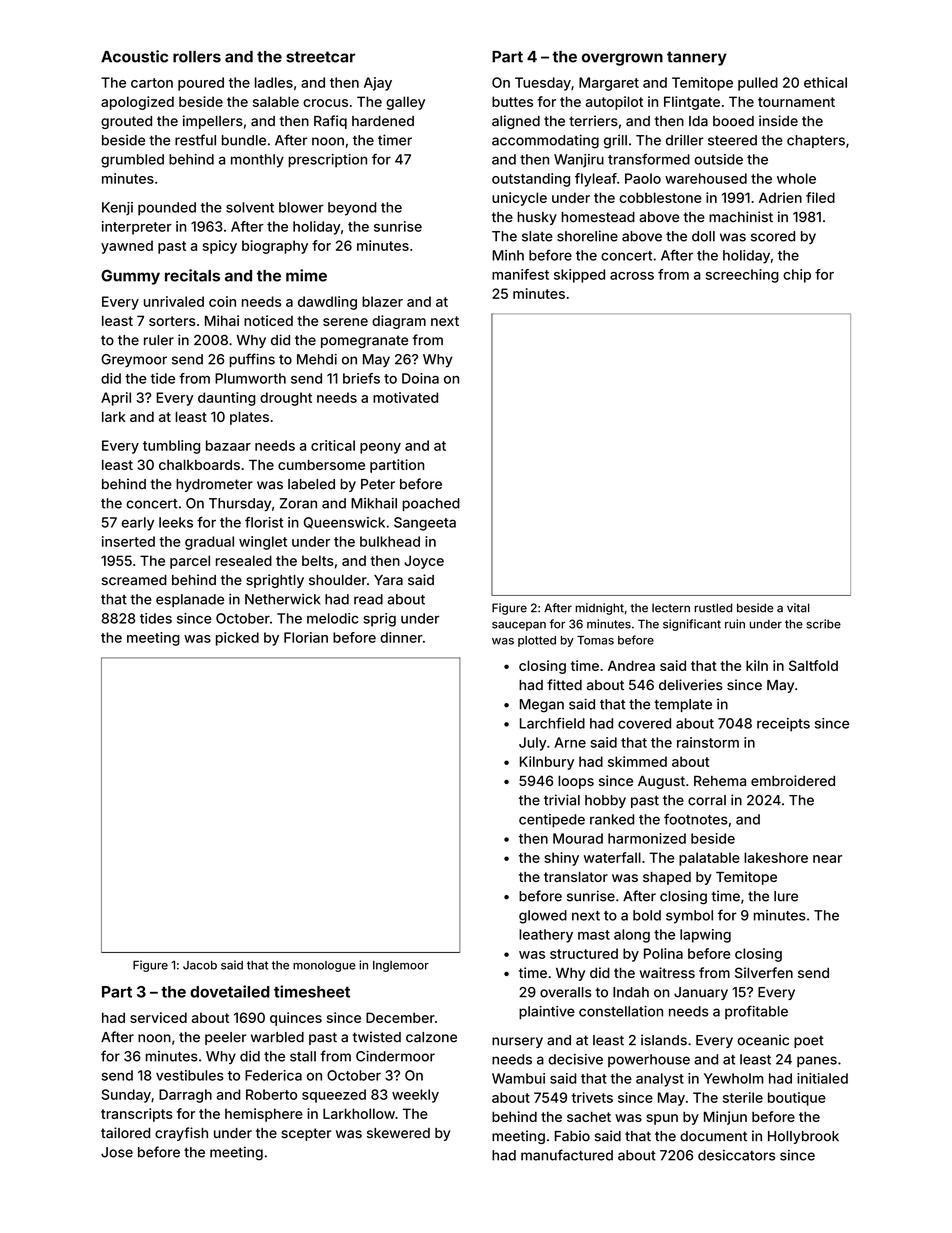 The width and height of the screenshot is (952, 1233). I want to click on salable, so click(276, 101).
